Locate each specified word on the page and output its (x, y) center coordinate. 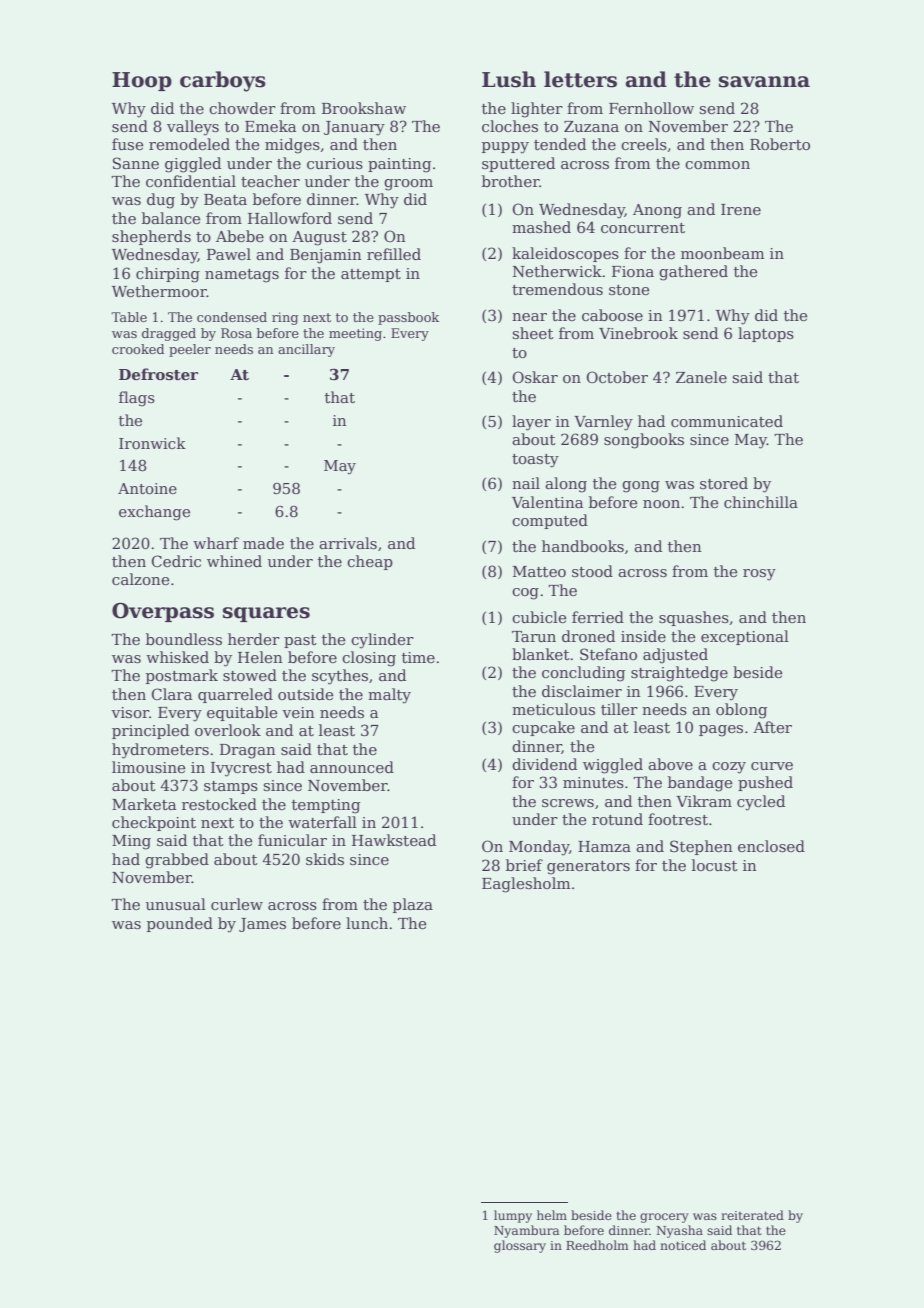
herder (254, 639)
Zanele (701, 377)
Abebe (240, 236)
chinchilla (761, 502)
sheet (533, 333)
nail (526, 483)
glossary (520, 1246)
